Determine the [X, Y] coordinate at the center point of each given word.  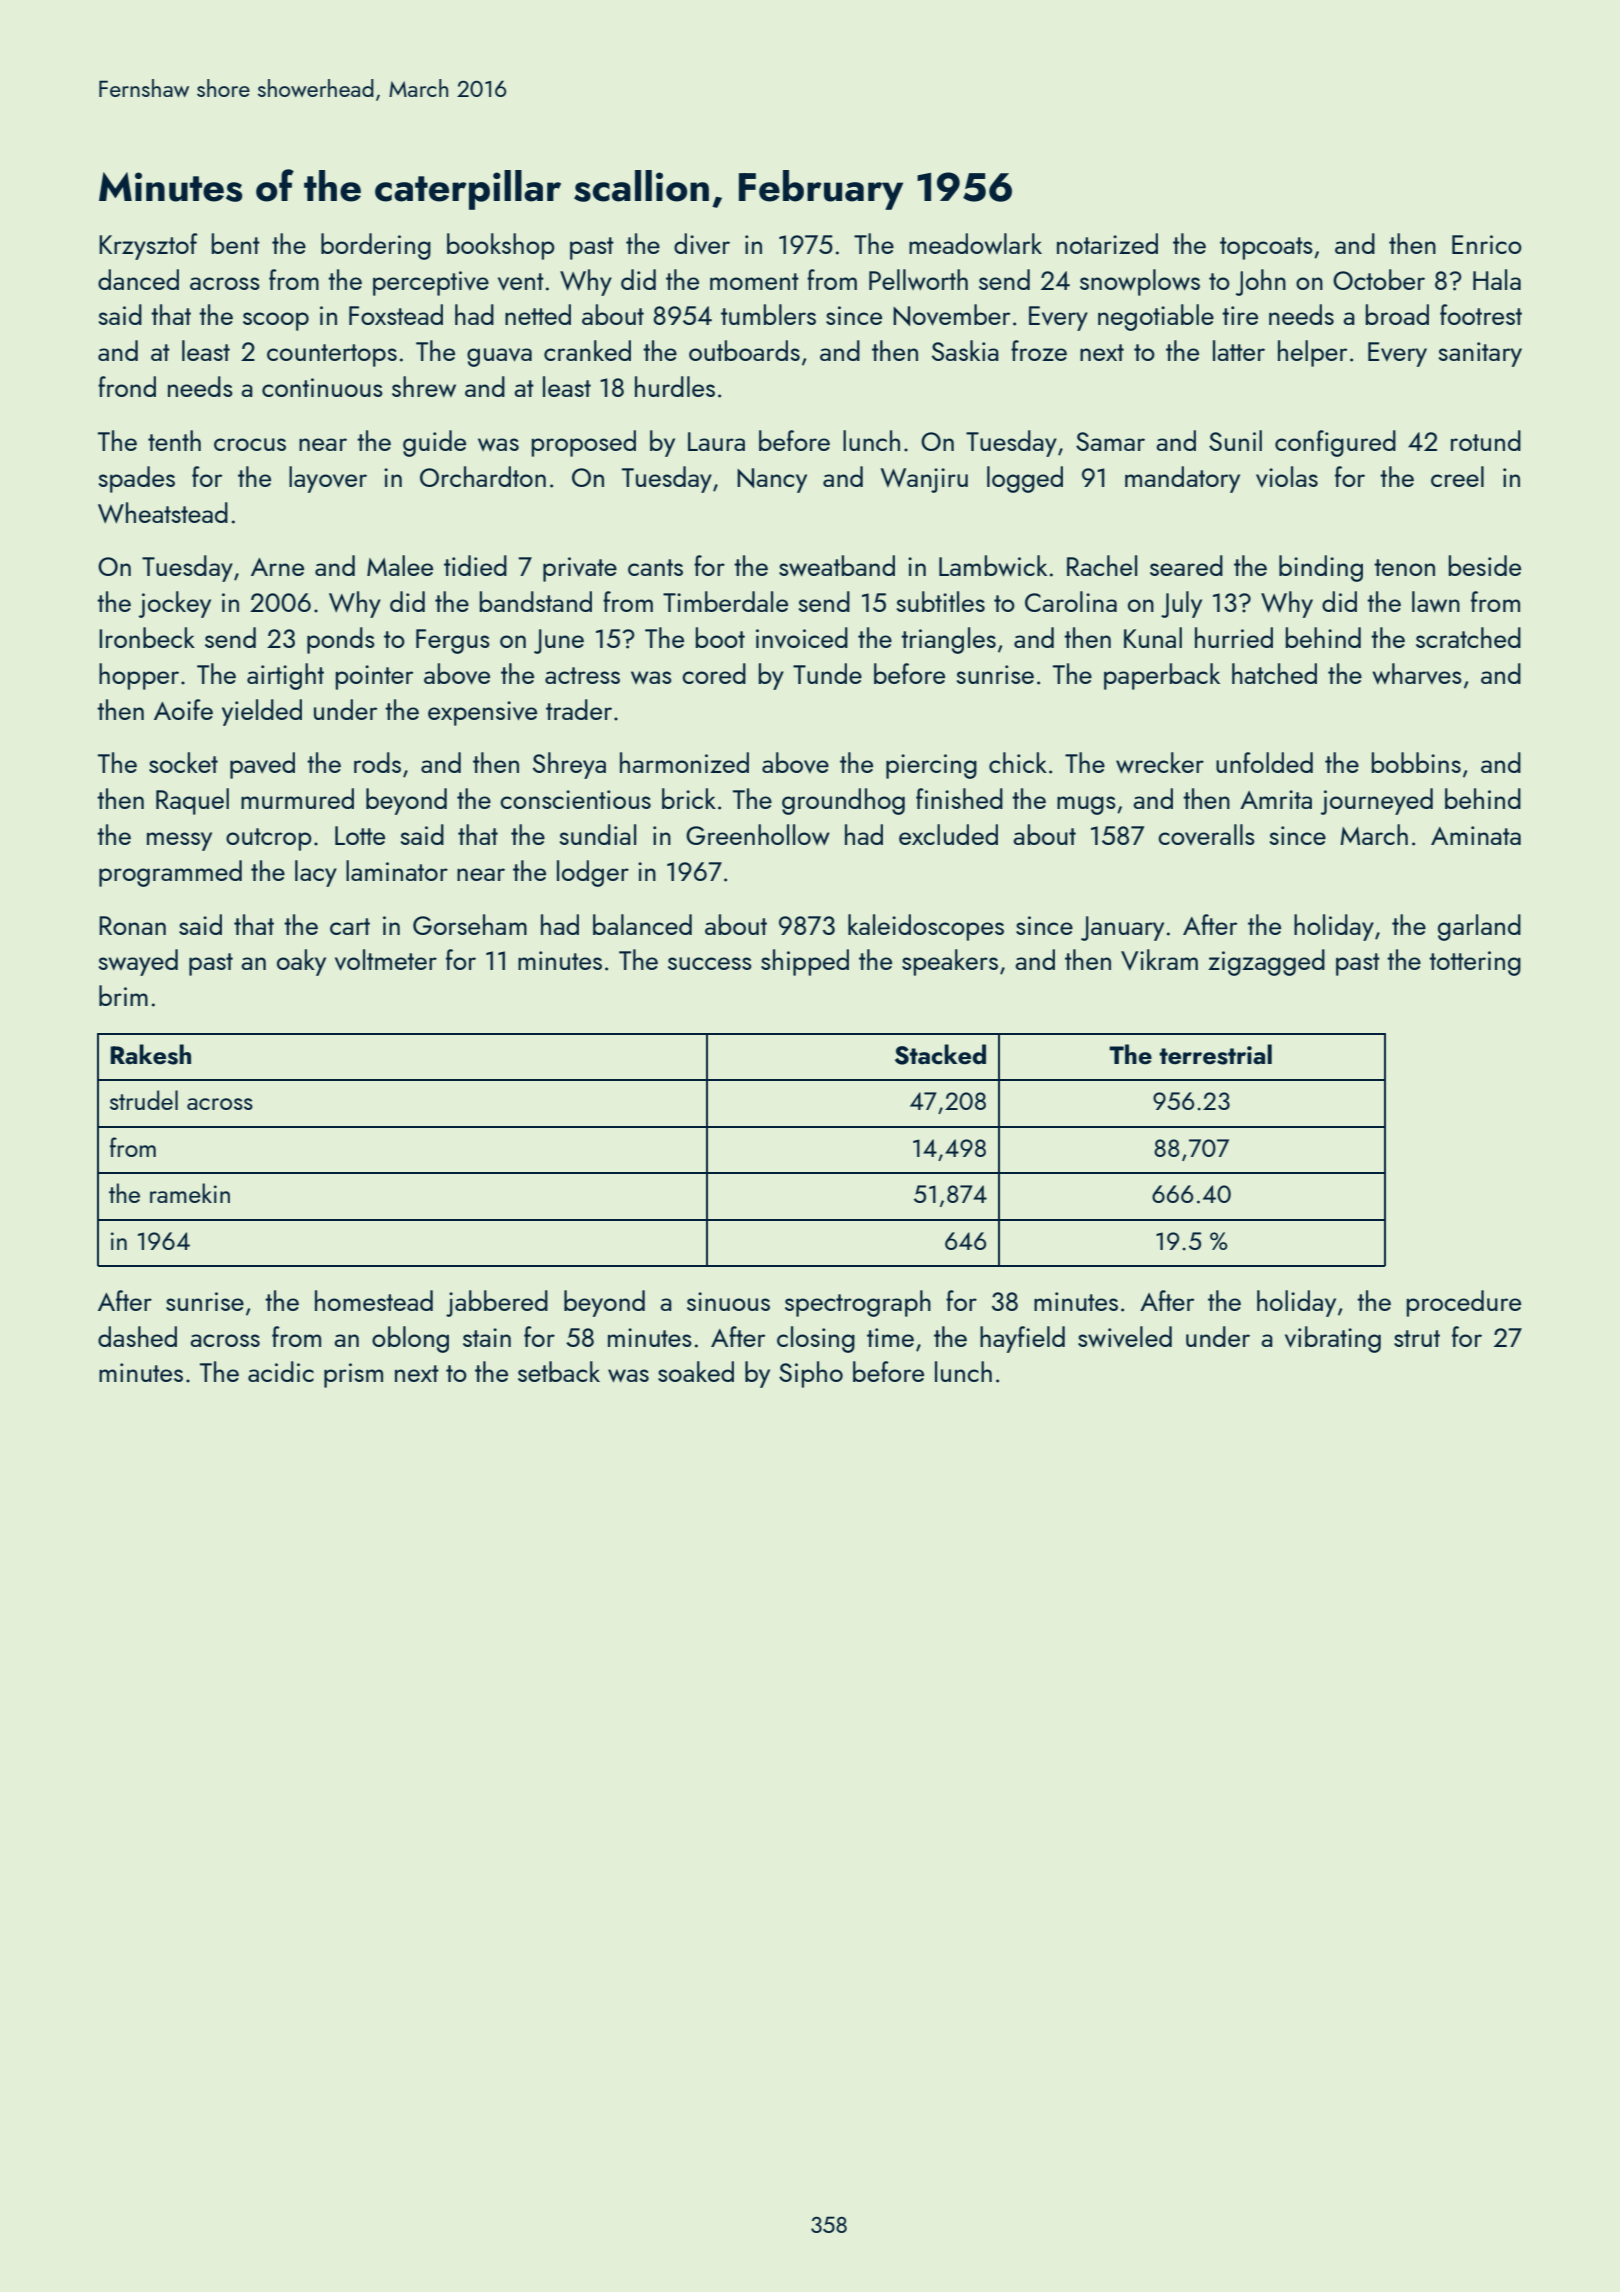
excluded [948, 834]
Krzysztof [148, 246]
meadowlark [975, 243]
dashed [137, 1336]
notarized [1107, 243]
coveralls [1206, 834]
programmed [170, 873]
